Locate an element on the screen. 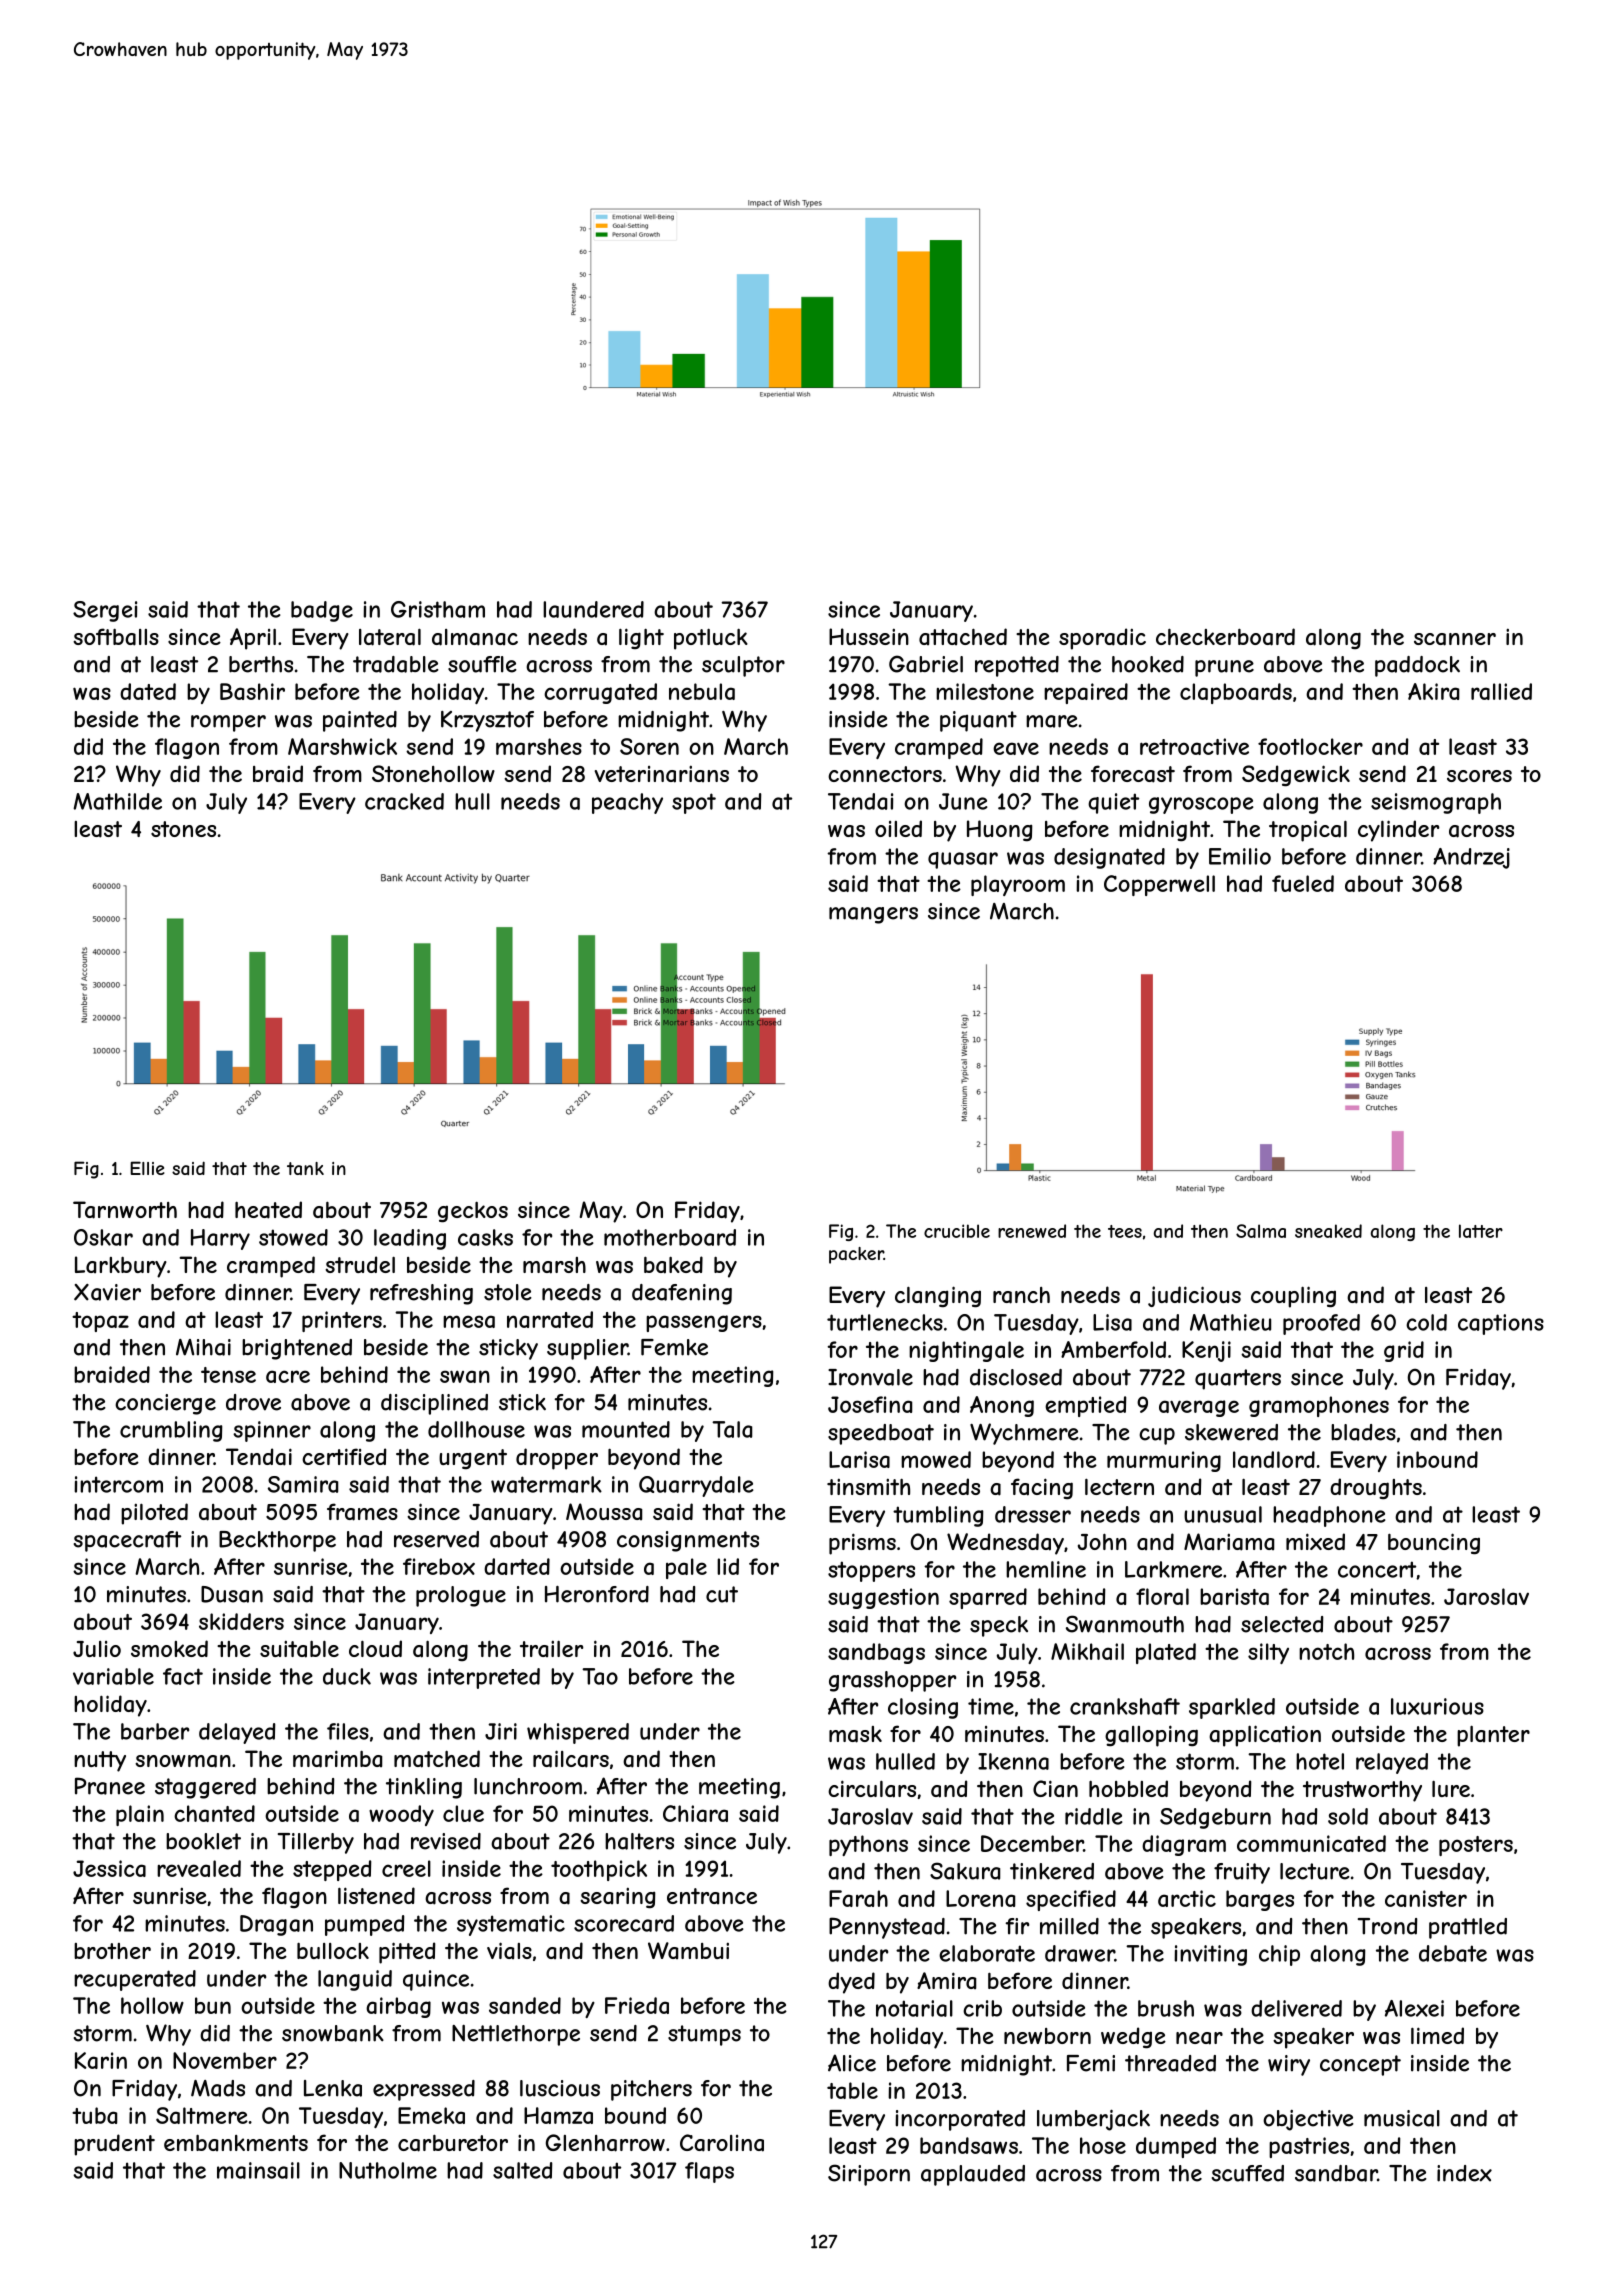  mainsail is located at coordinates (258, 2170).
